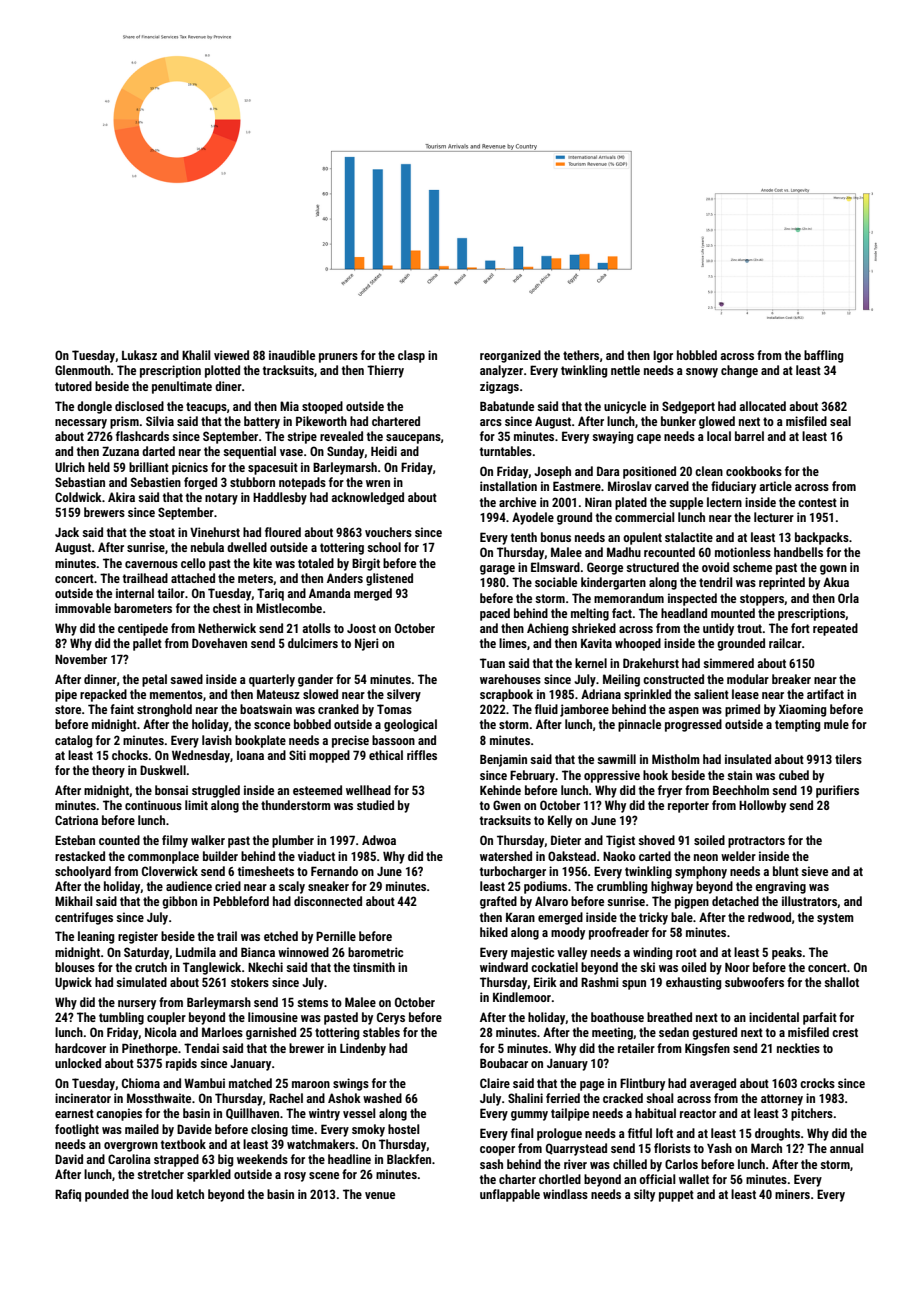 This page has width=924, height=1308. Describe the element at coordinates (345, 578) in the page. I see `Anders` at that location.
